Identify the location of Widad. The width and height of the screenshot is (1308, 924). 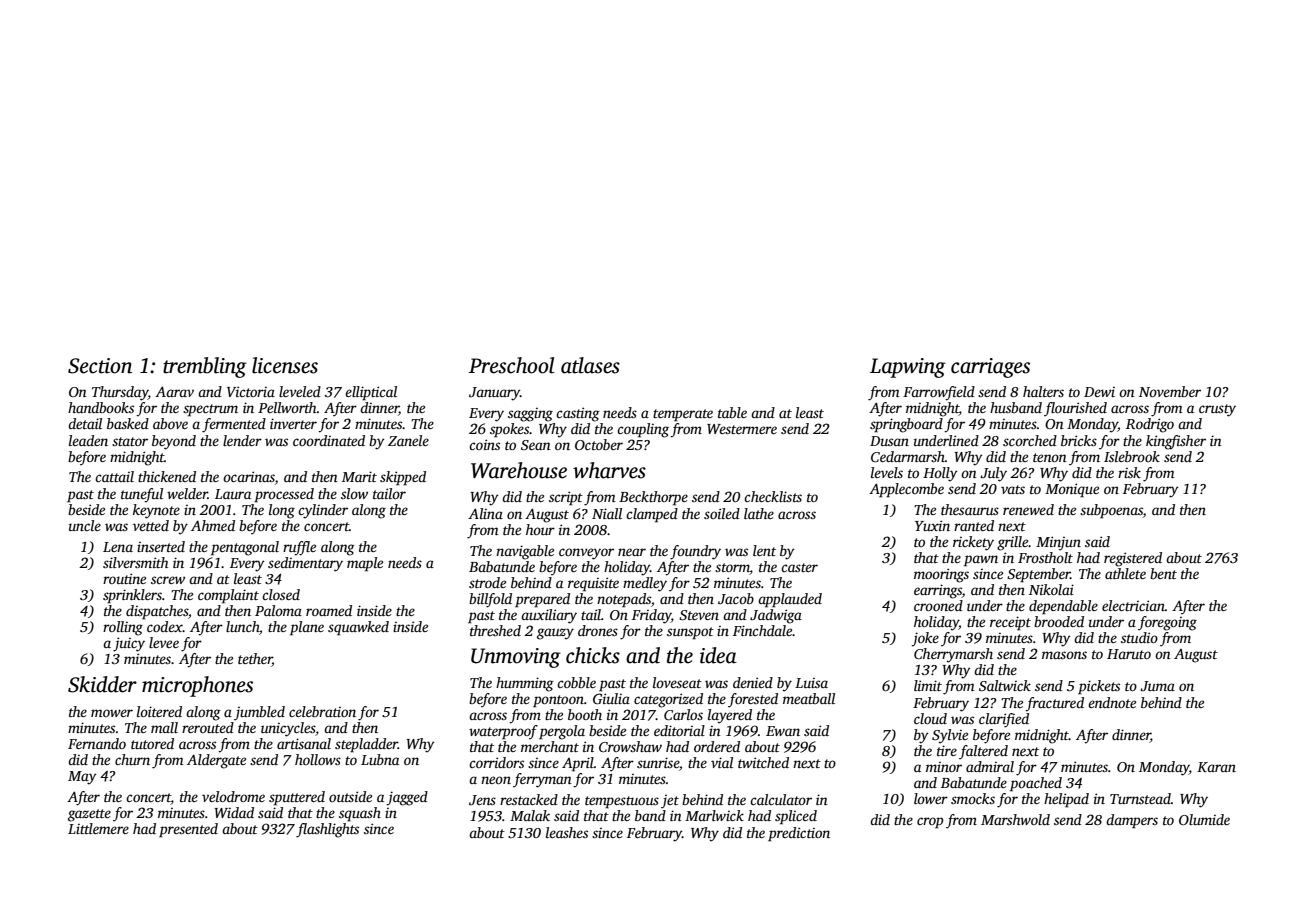
(234, 812).
